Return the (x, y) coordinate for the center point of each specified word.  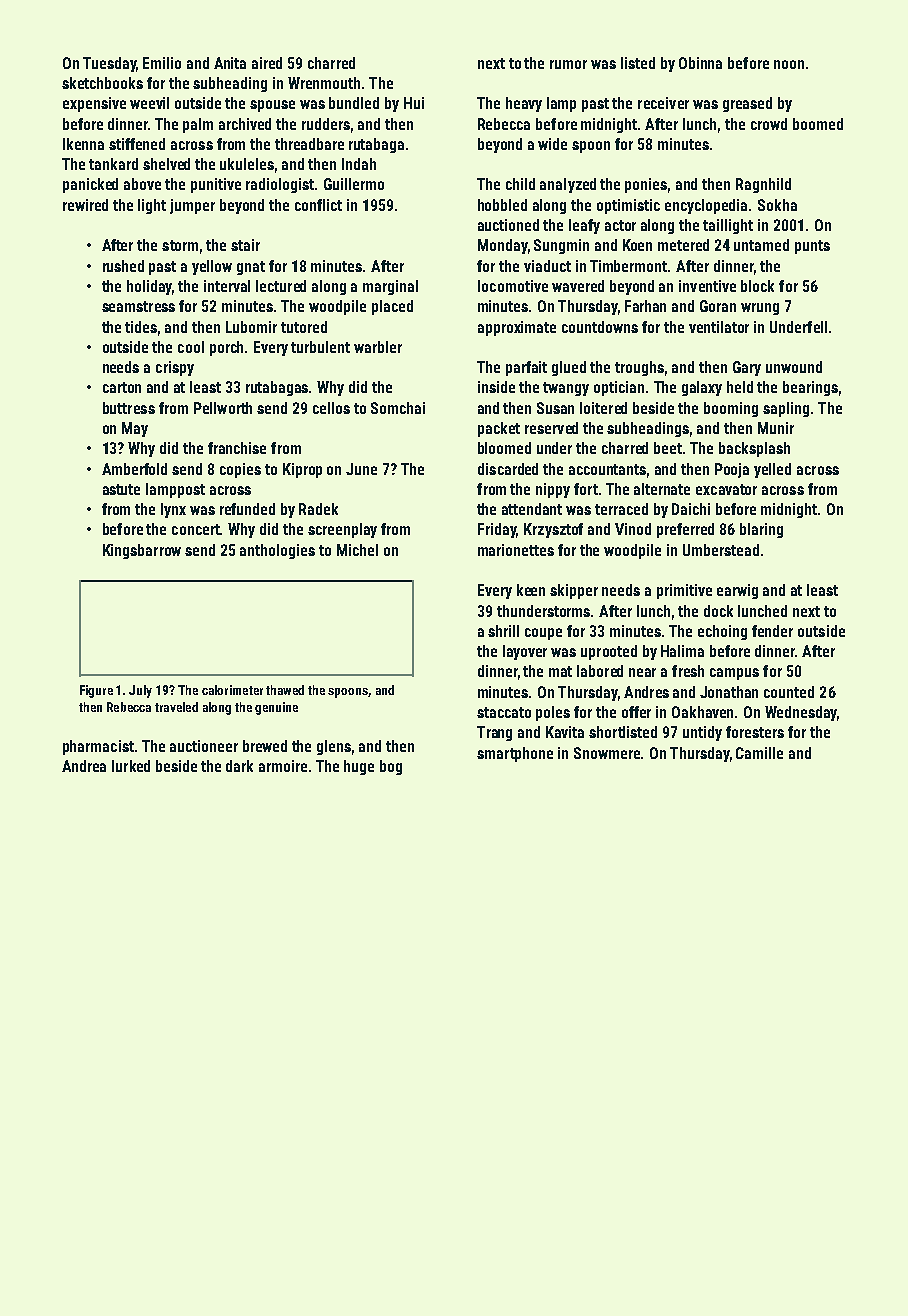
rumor (568, 64)
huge (359, 767)
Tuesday (109, 64)
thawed (285, 690)
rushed (123, 266)
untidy (702, 733)
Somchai (398, 408)
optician (619, 388)
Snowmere (607, 753)
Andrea (84, 766)
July (140, 691)
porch (226, 348)
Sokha (777, 205)
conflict (318, 205)
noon (789, 64)
